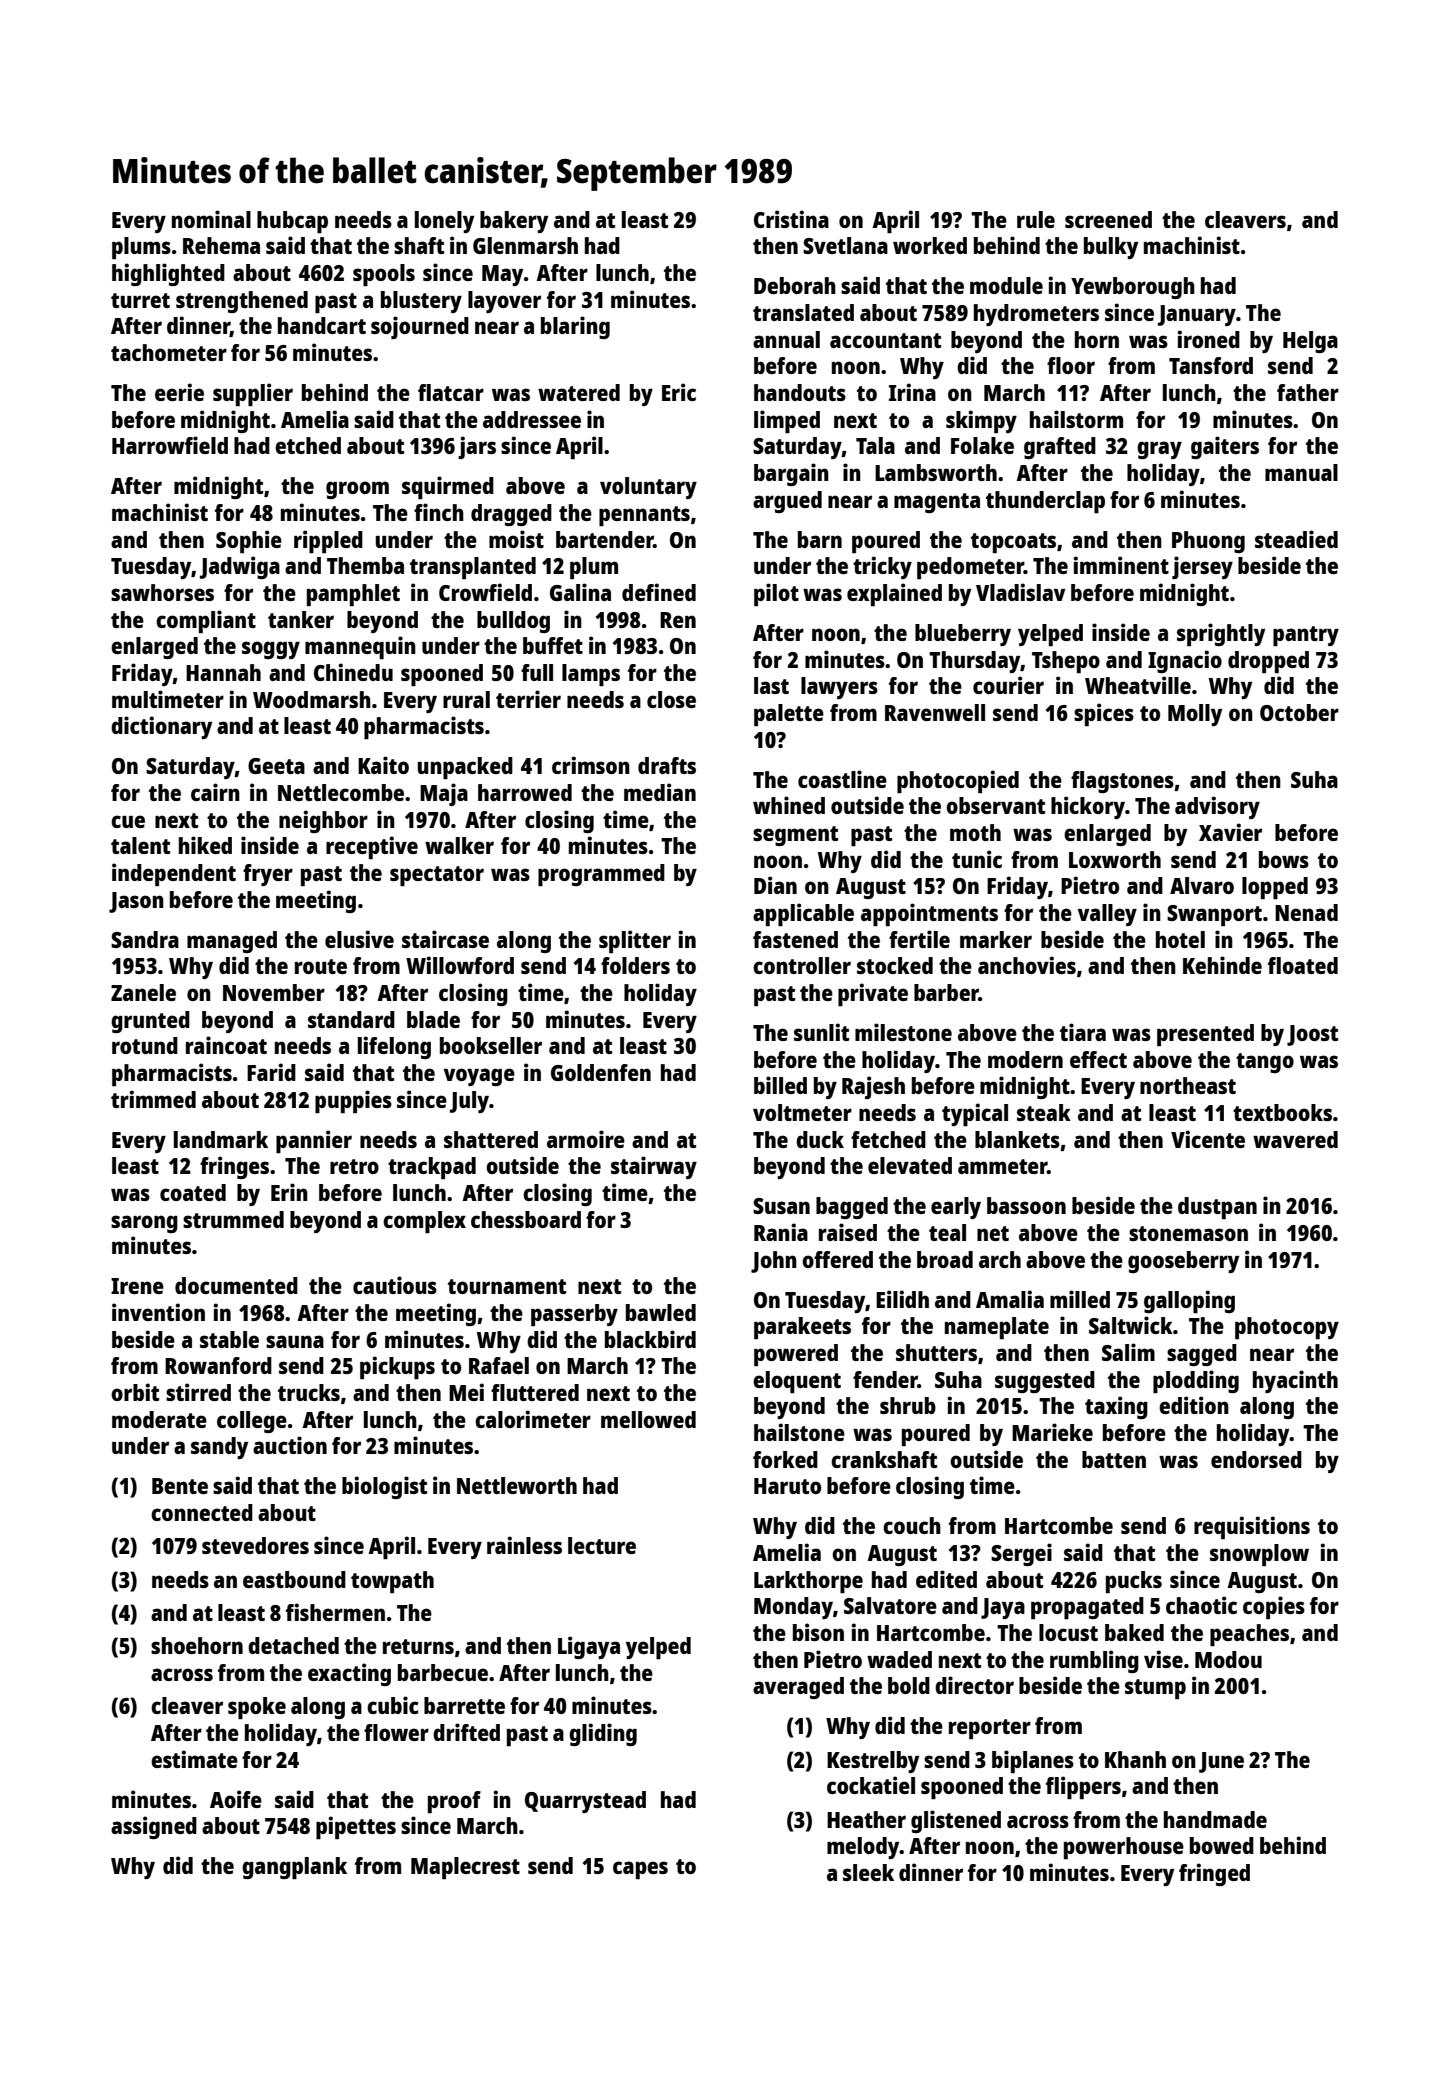 This page has width=1450, height=2100. What do you see at coordinates (154, 1827) in the page?
I see `assigned` at bounding box center [154, 1827].
